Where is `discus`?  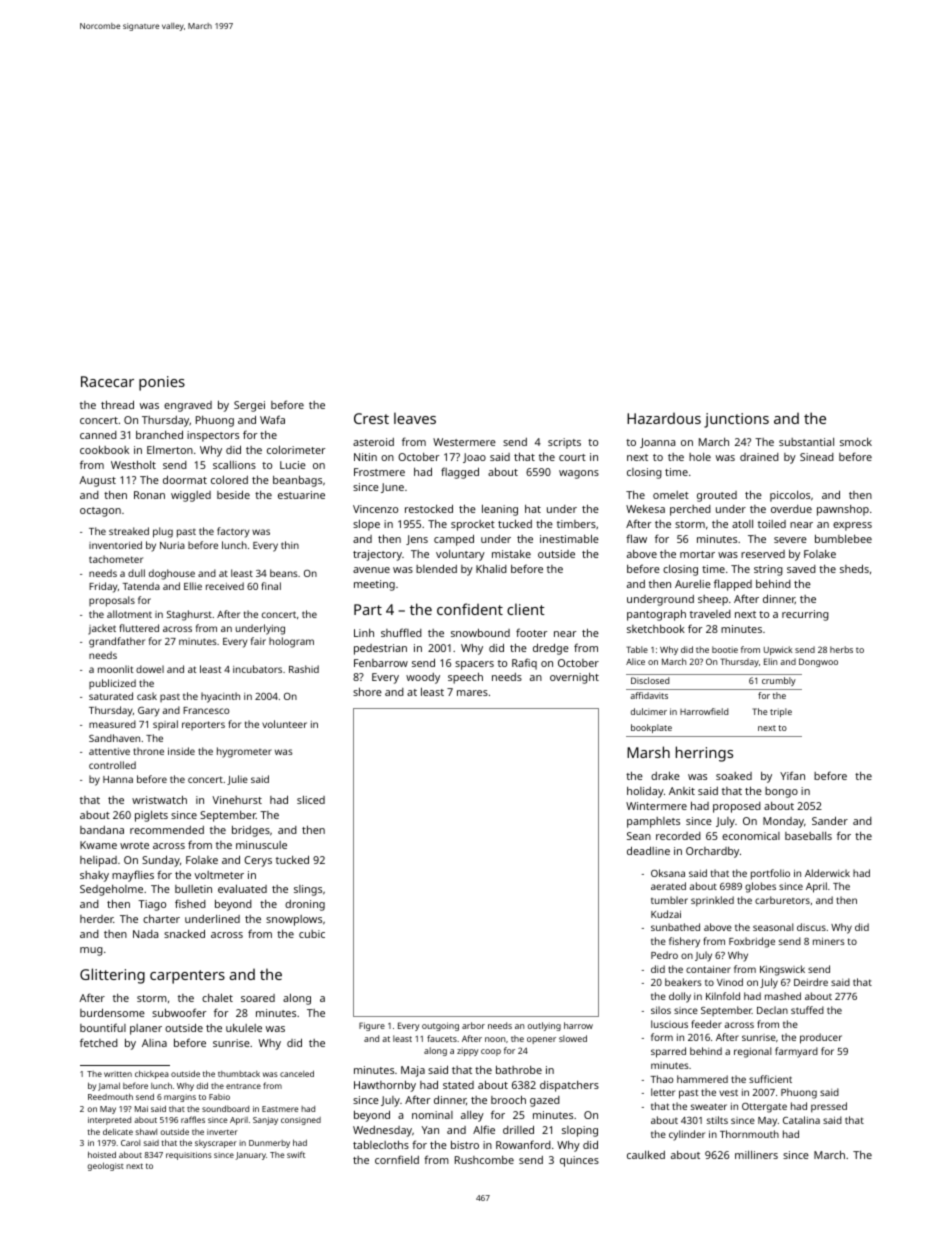
discus is located at coordinates (811, 927).
